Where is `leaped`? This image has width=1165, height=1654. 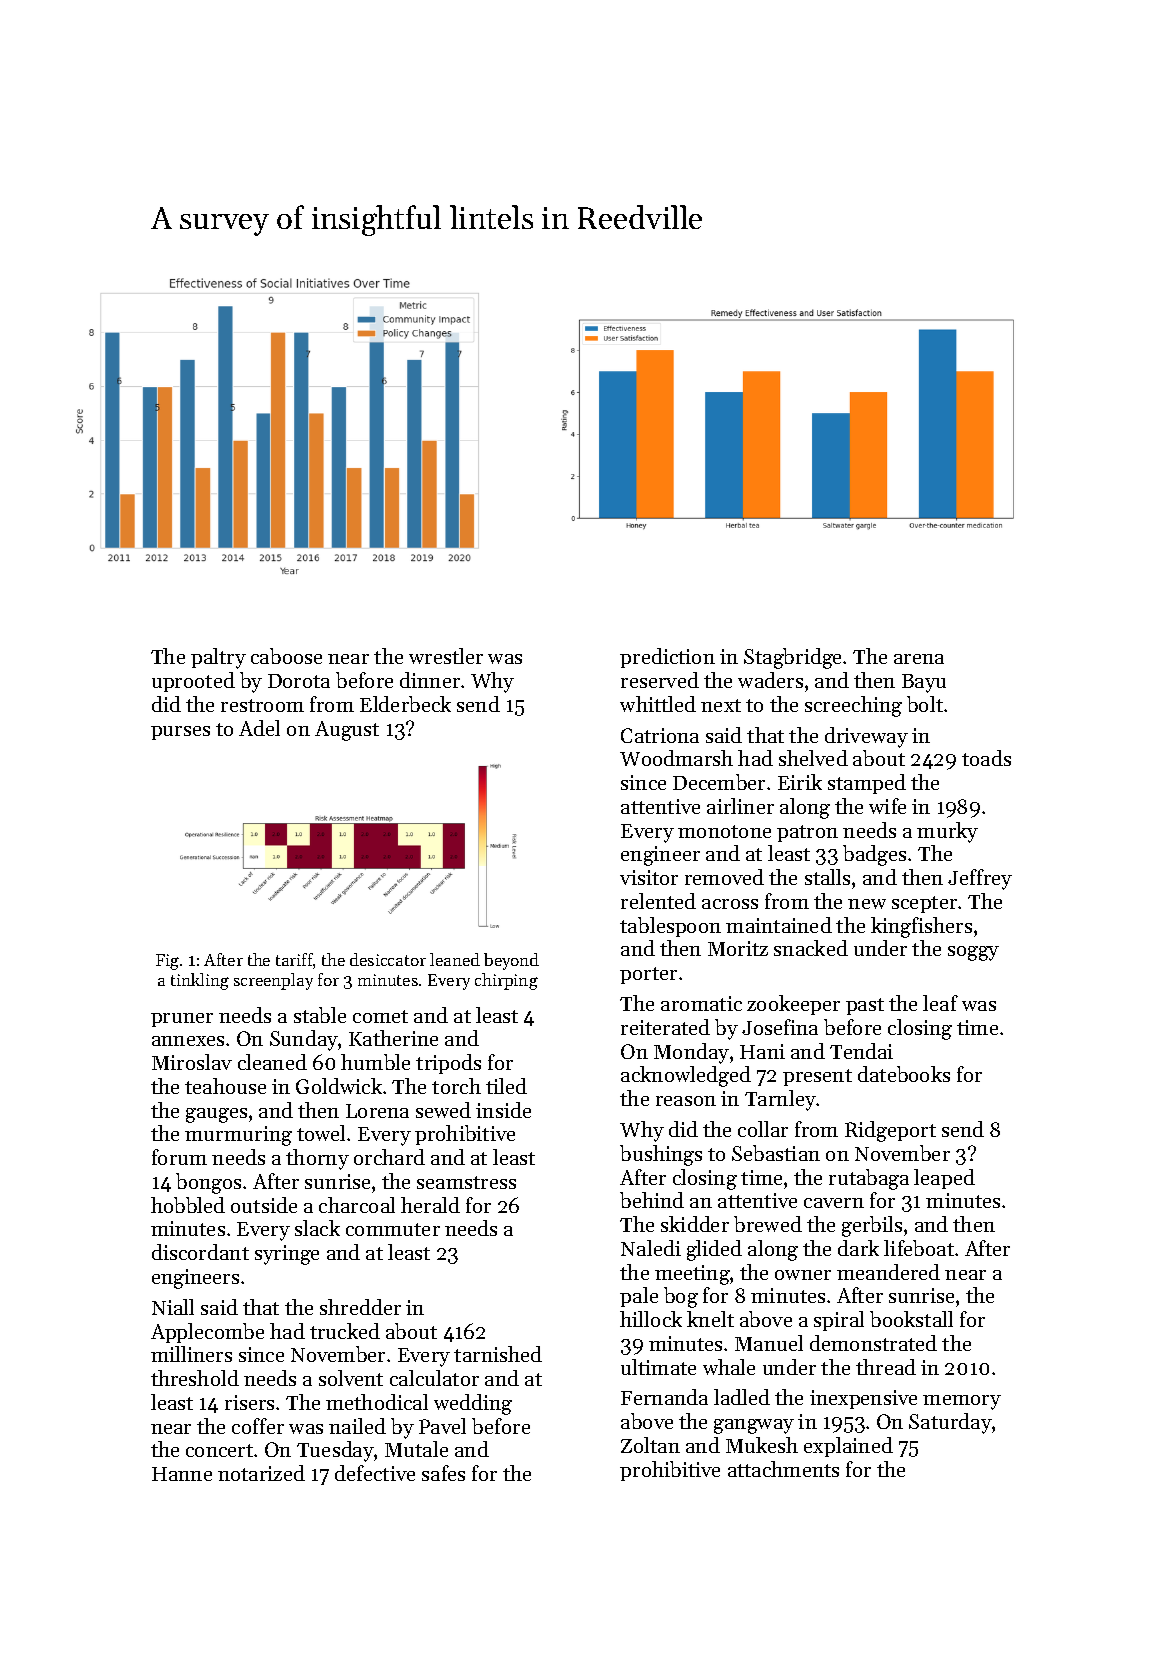
leaped is located at coordinates (944, 1179).
